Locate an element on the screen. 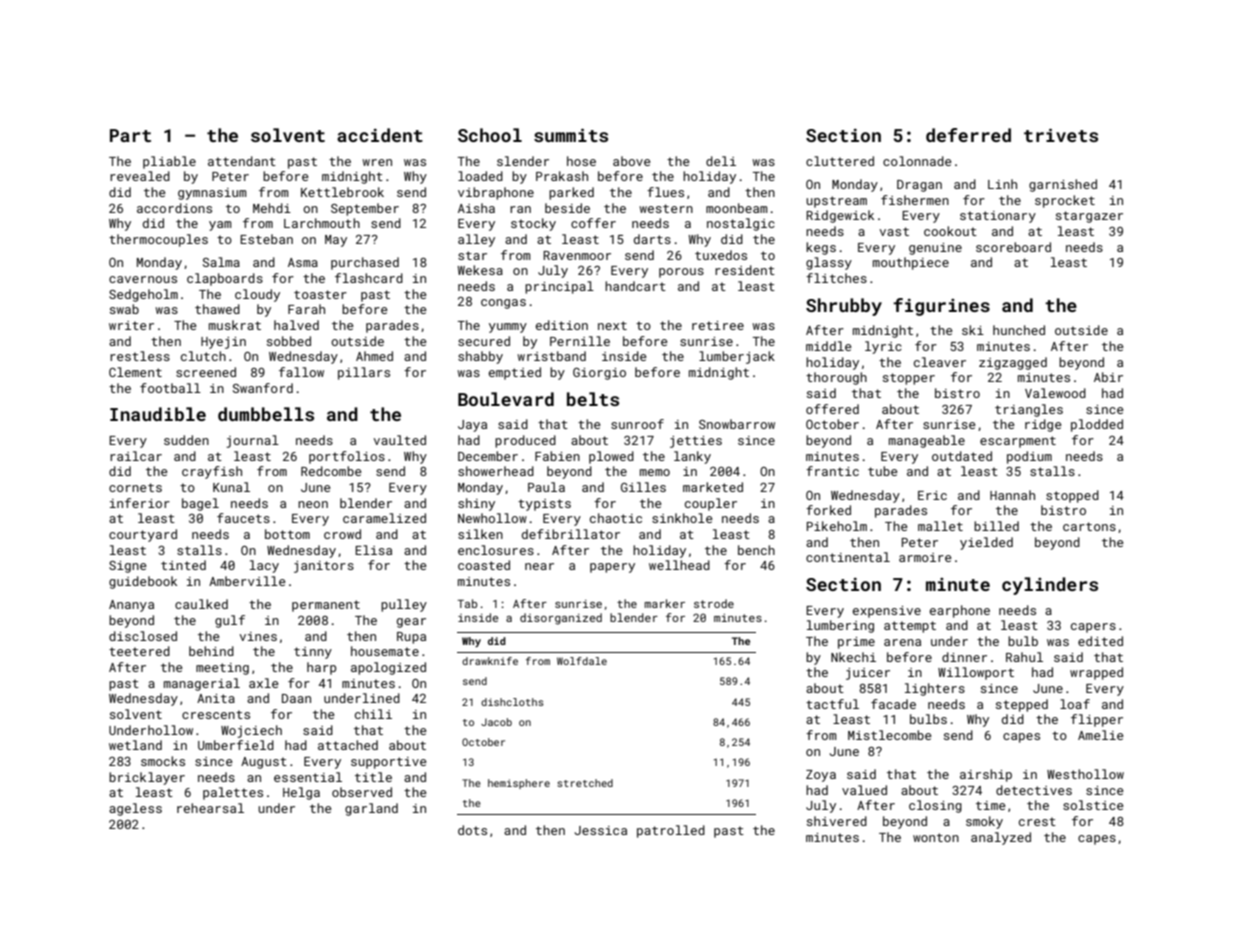 The image size is (1233, 952). plodded is located at coordinates (1097, 425).
